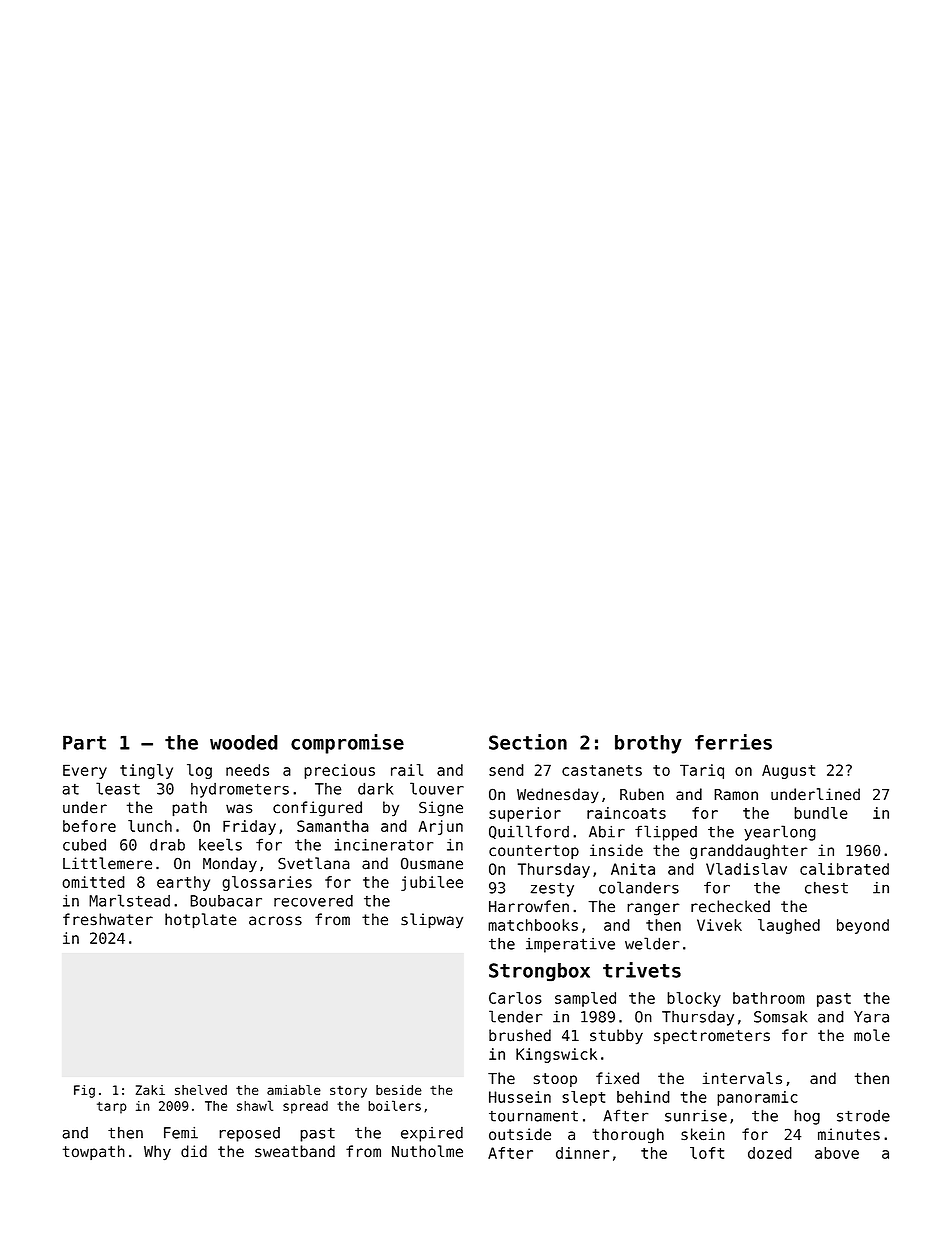  What do you see at coordinates (780, 833) in the page?
I see `yearlong` at bounding box center [780, 833].
